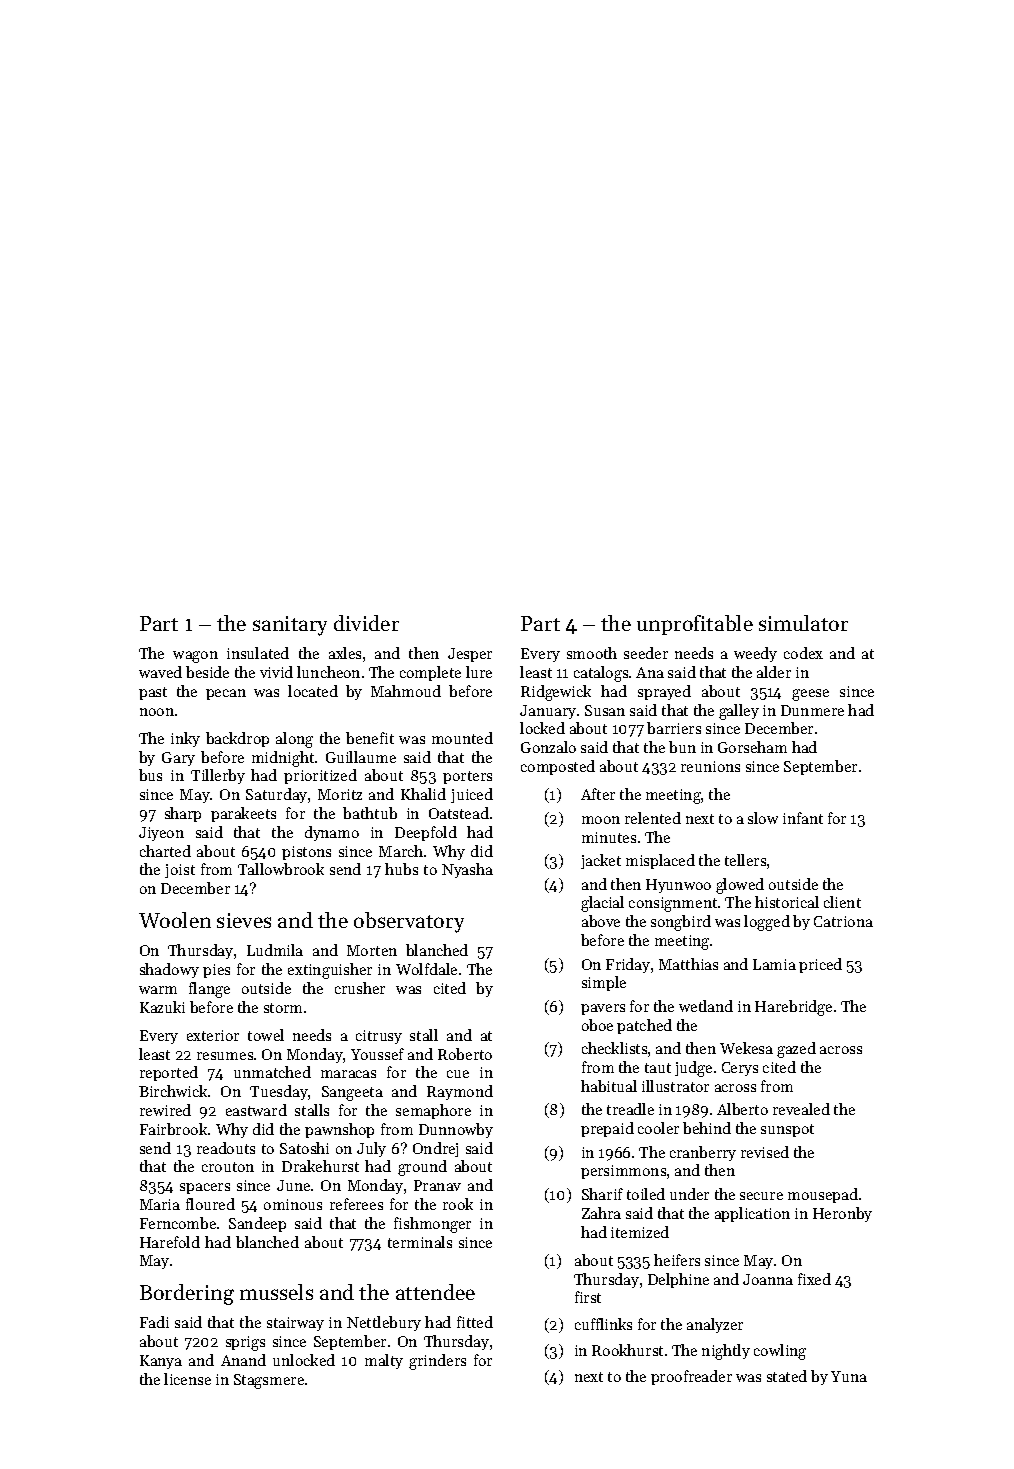 This document has width=1014, height=1469. Describe the element at coordinates (366, 623) in the document. I see `divider` at that location.
